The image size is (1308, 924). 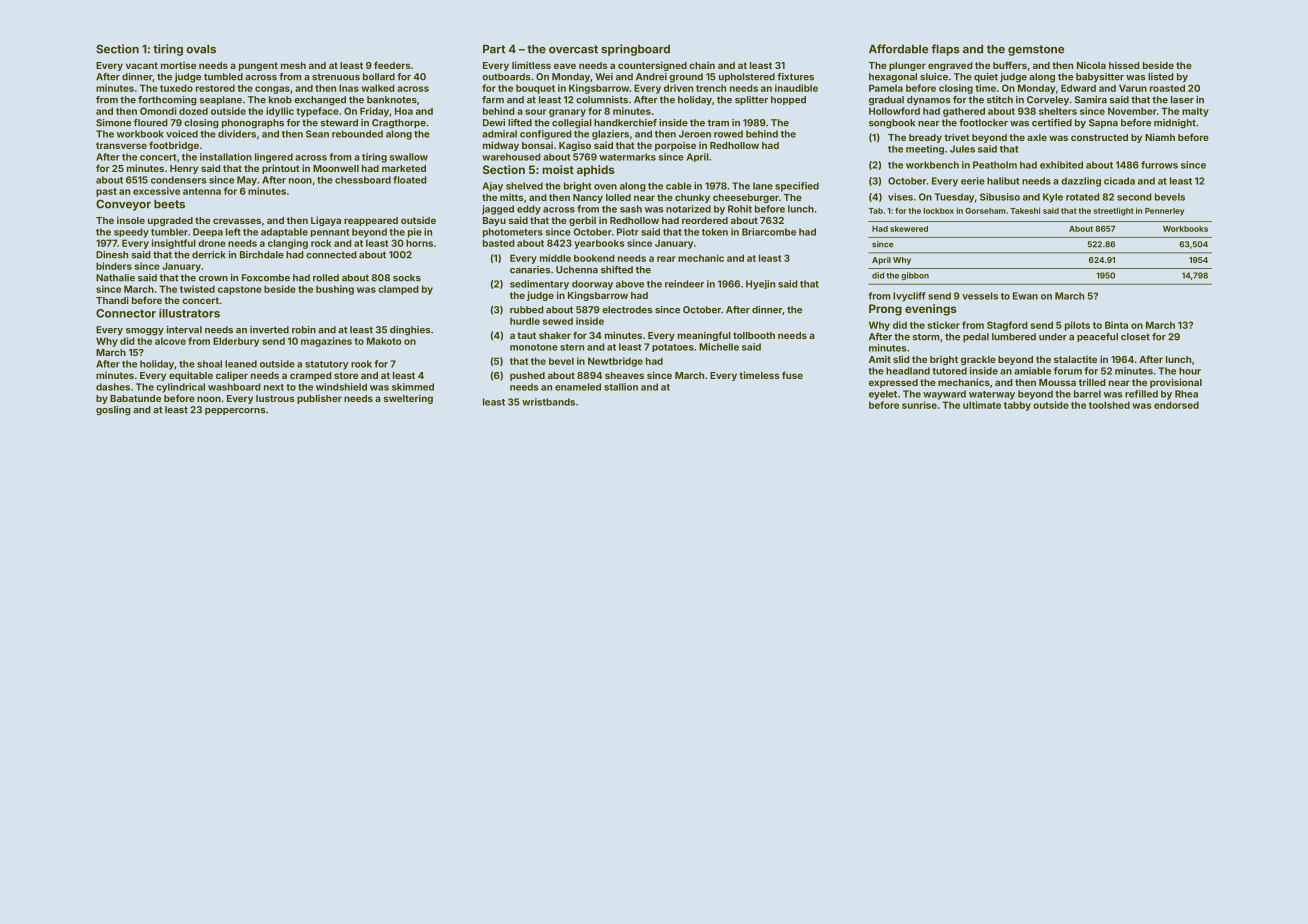 What do you see at coordinates (498, 210) in the screenshot?
I see `jagged` at bounding box center [498, 210].
